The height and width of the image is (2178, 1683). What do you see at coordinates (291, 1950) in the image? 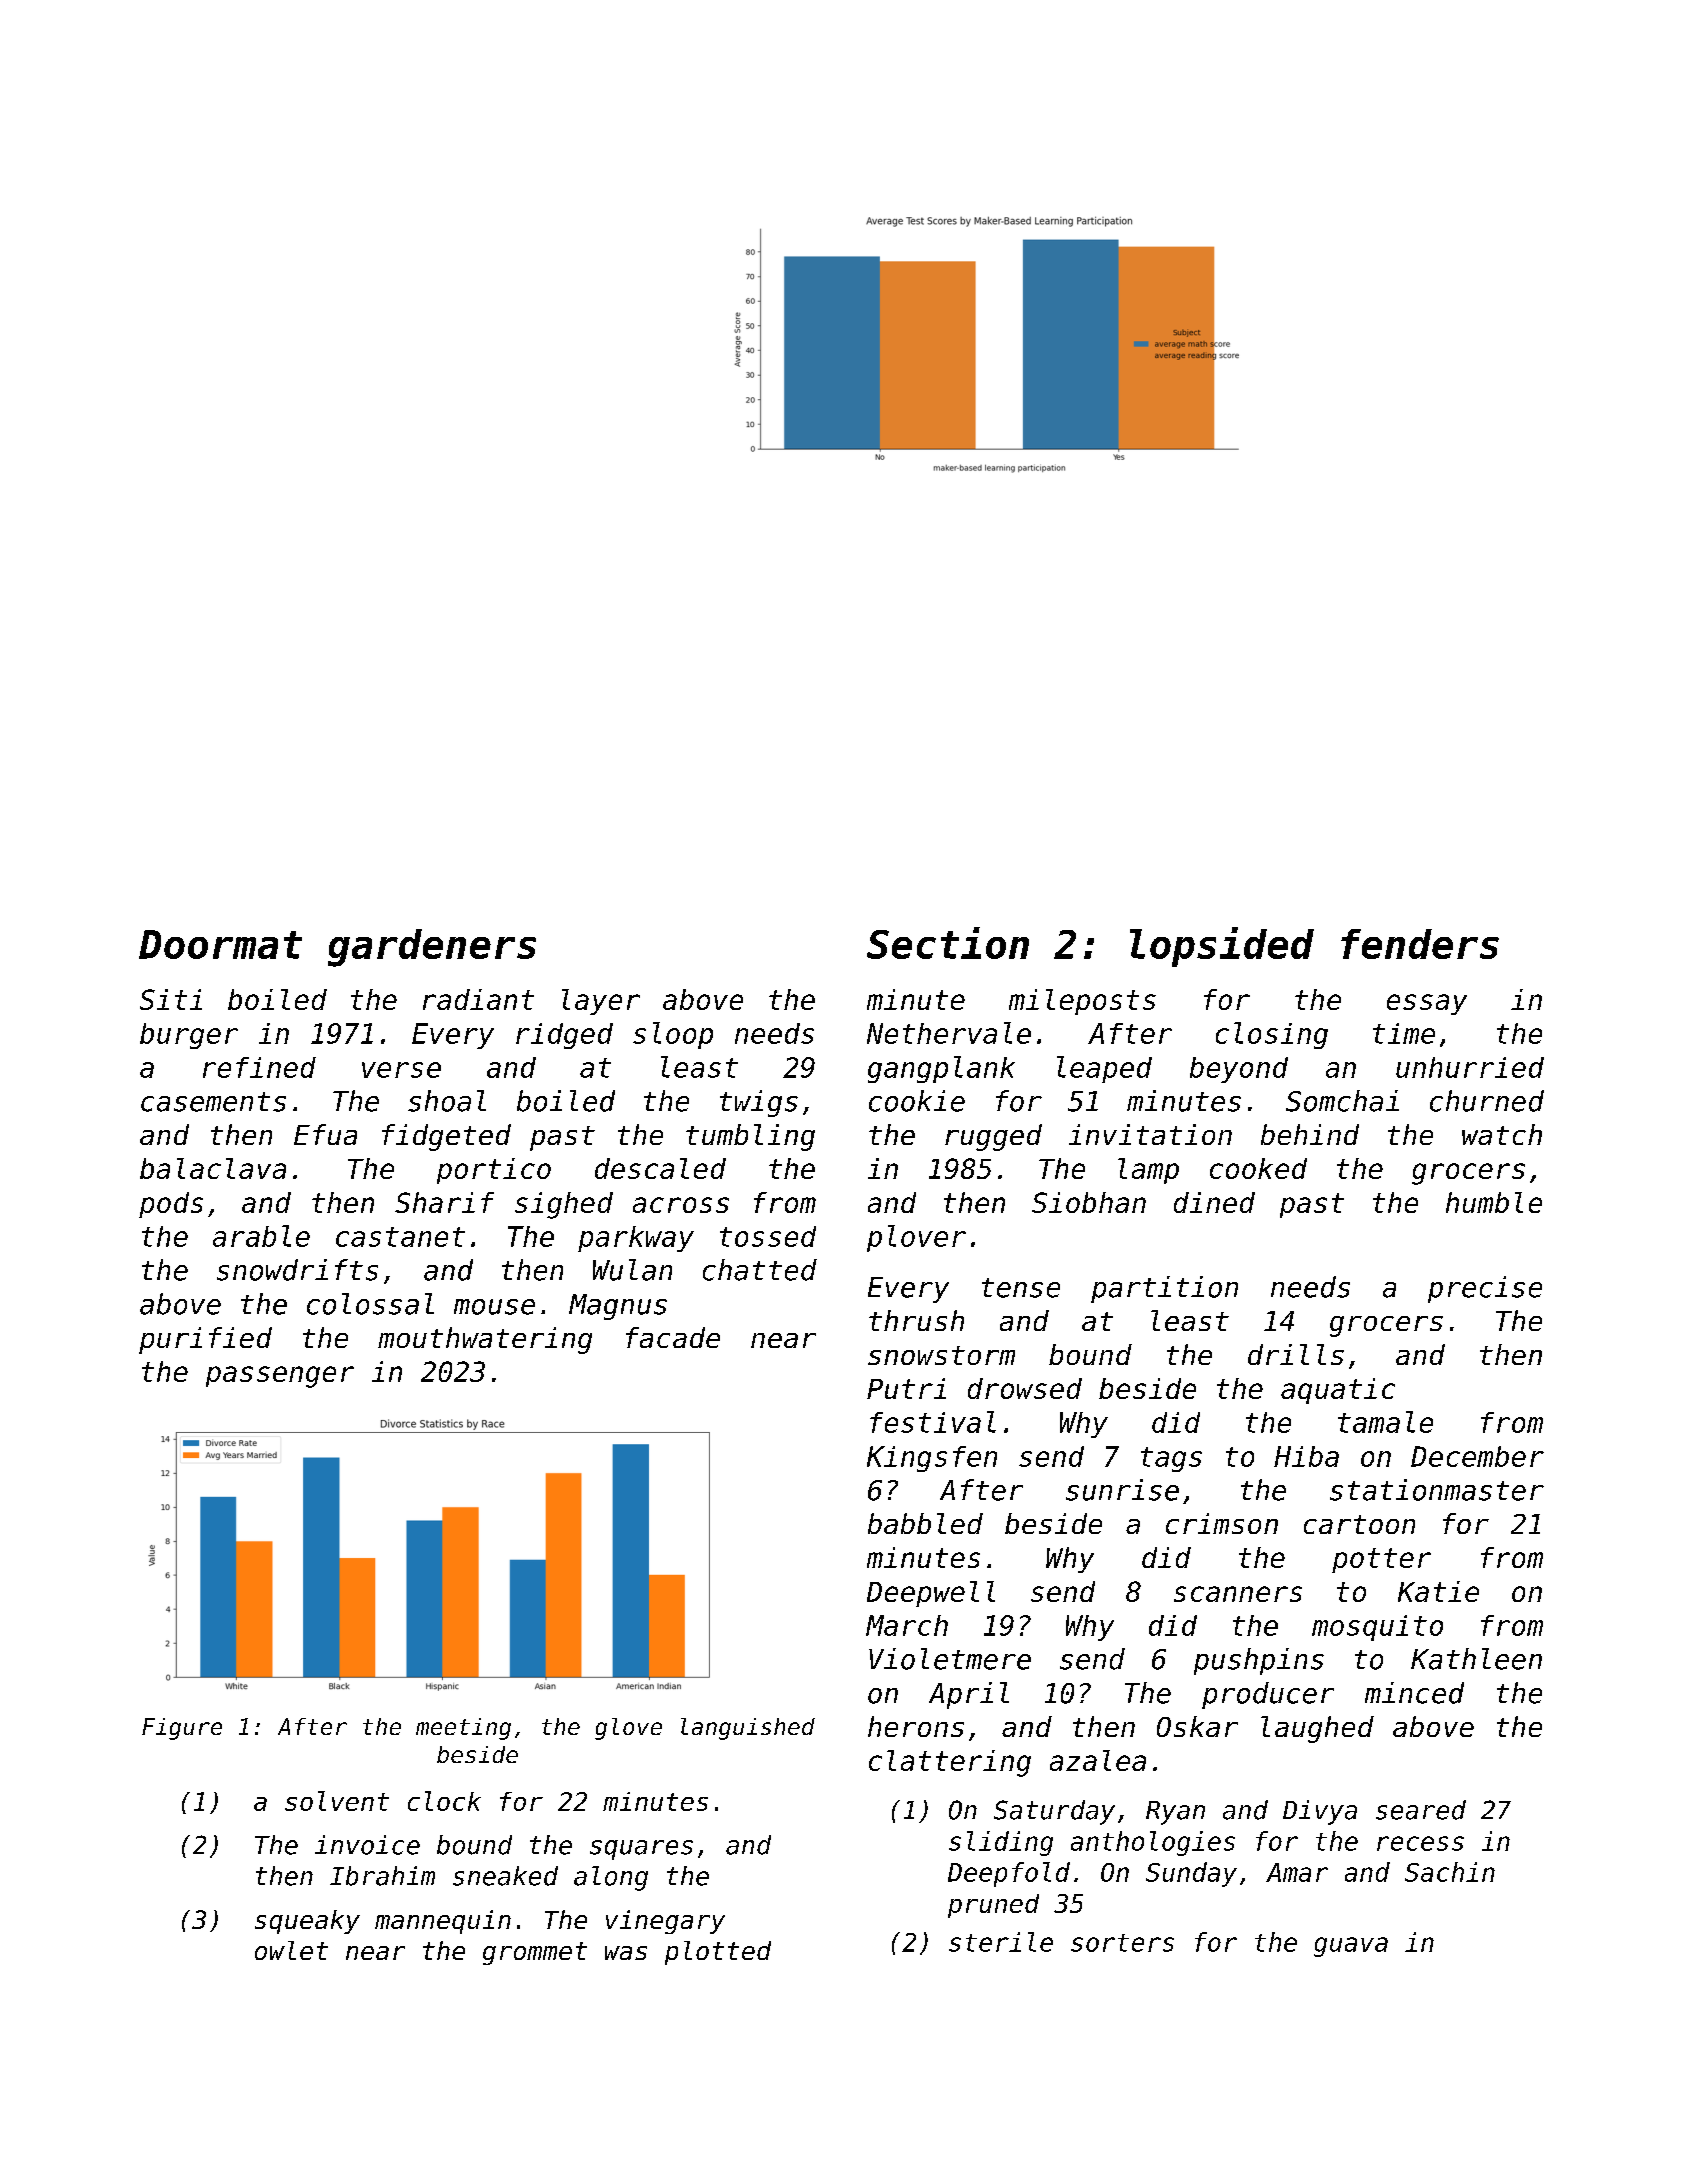
I see `owlet` at bounding box center [291, 1950].
